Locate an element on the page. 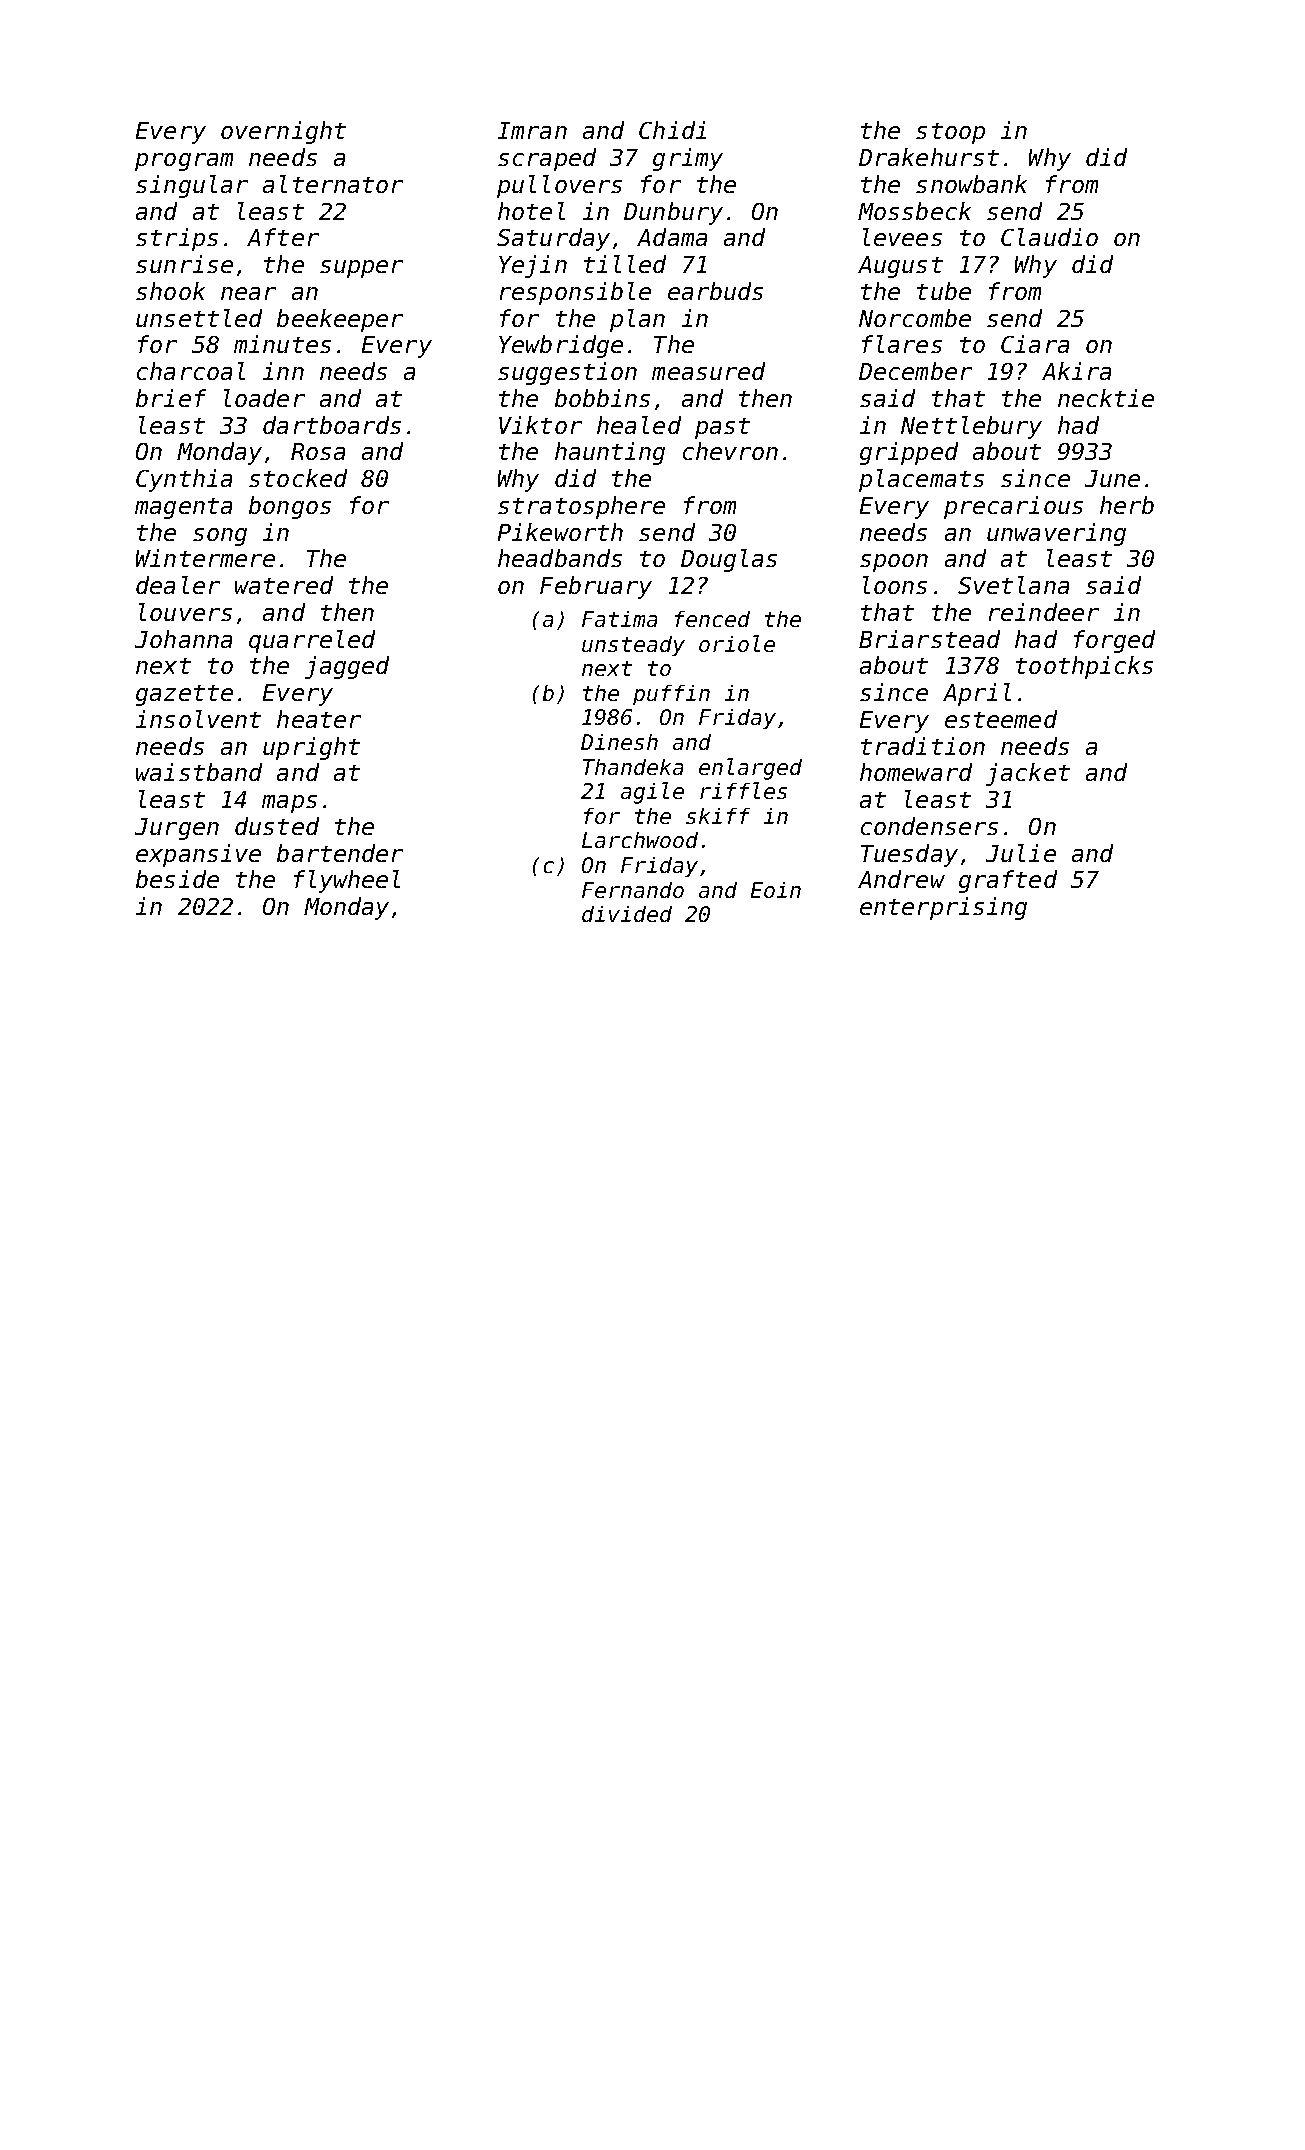  charcoal is located at coordinates (191, 371).
